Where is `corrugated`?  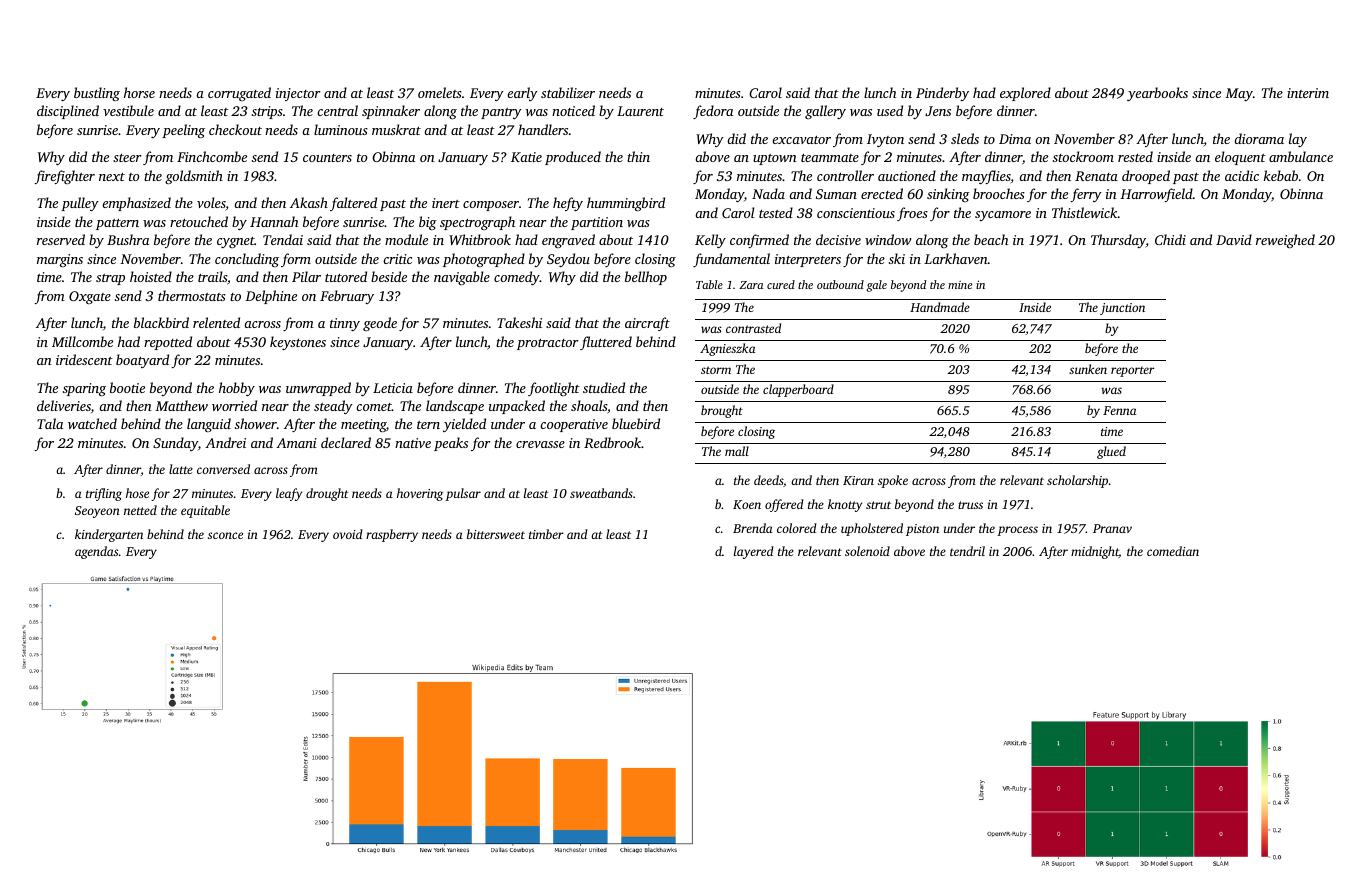 corrugated is located at coordinates (239, 94).
